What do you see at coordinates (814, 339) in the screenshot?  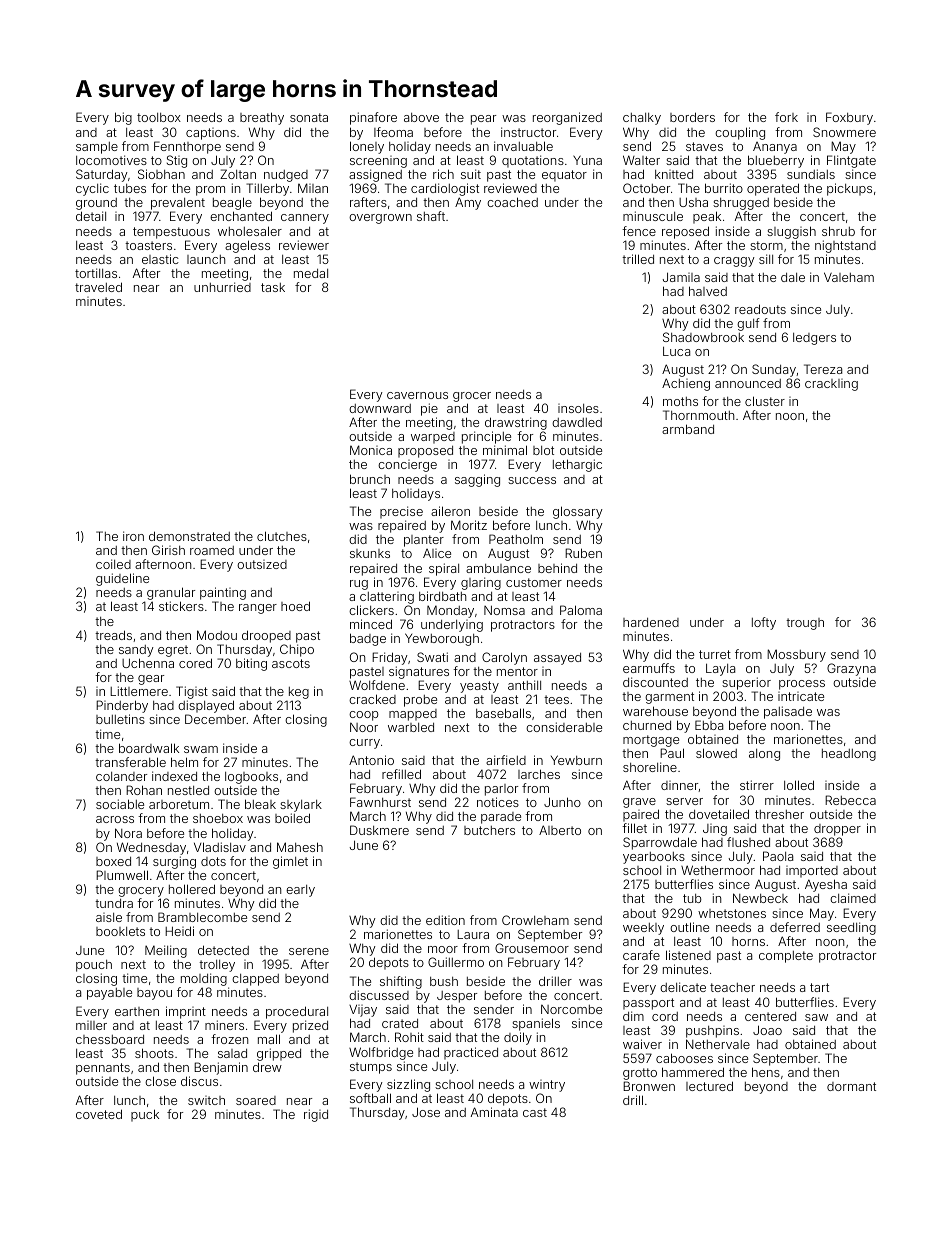 I see `ledgers` at bounding box center [814, 339].
